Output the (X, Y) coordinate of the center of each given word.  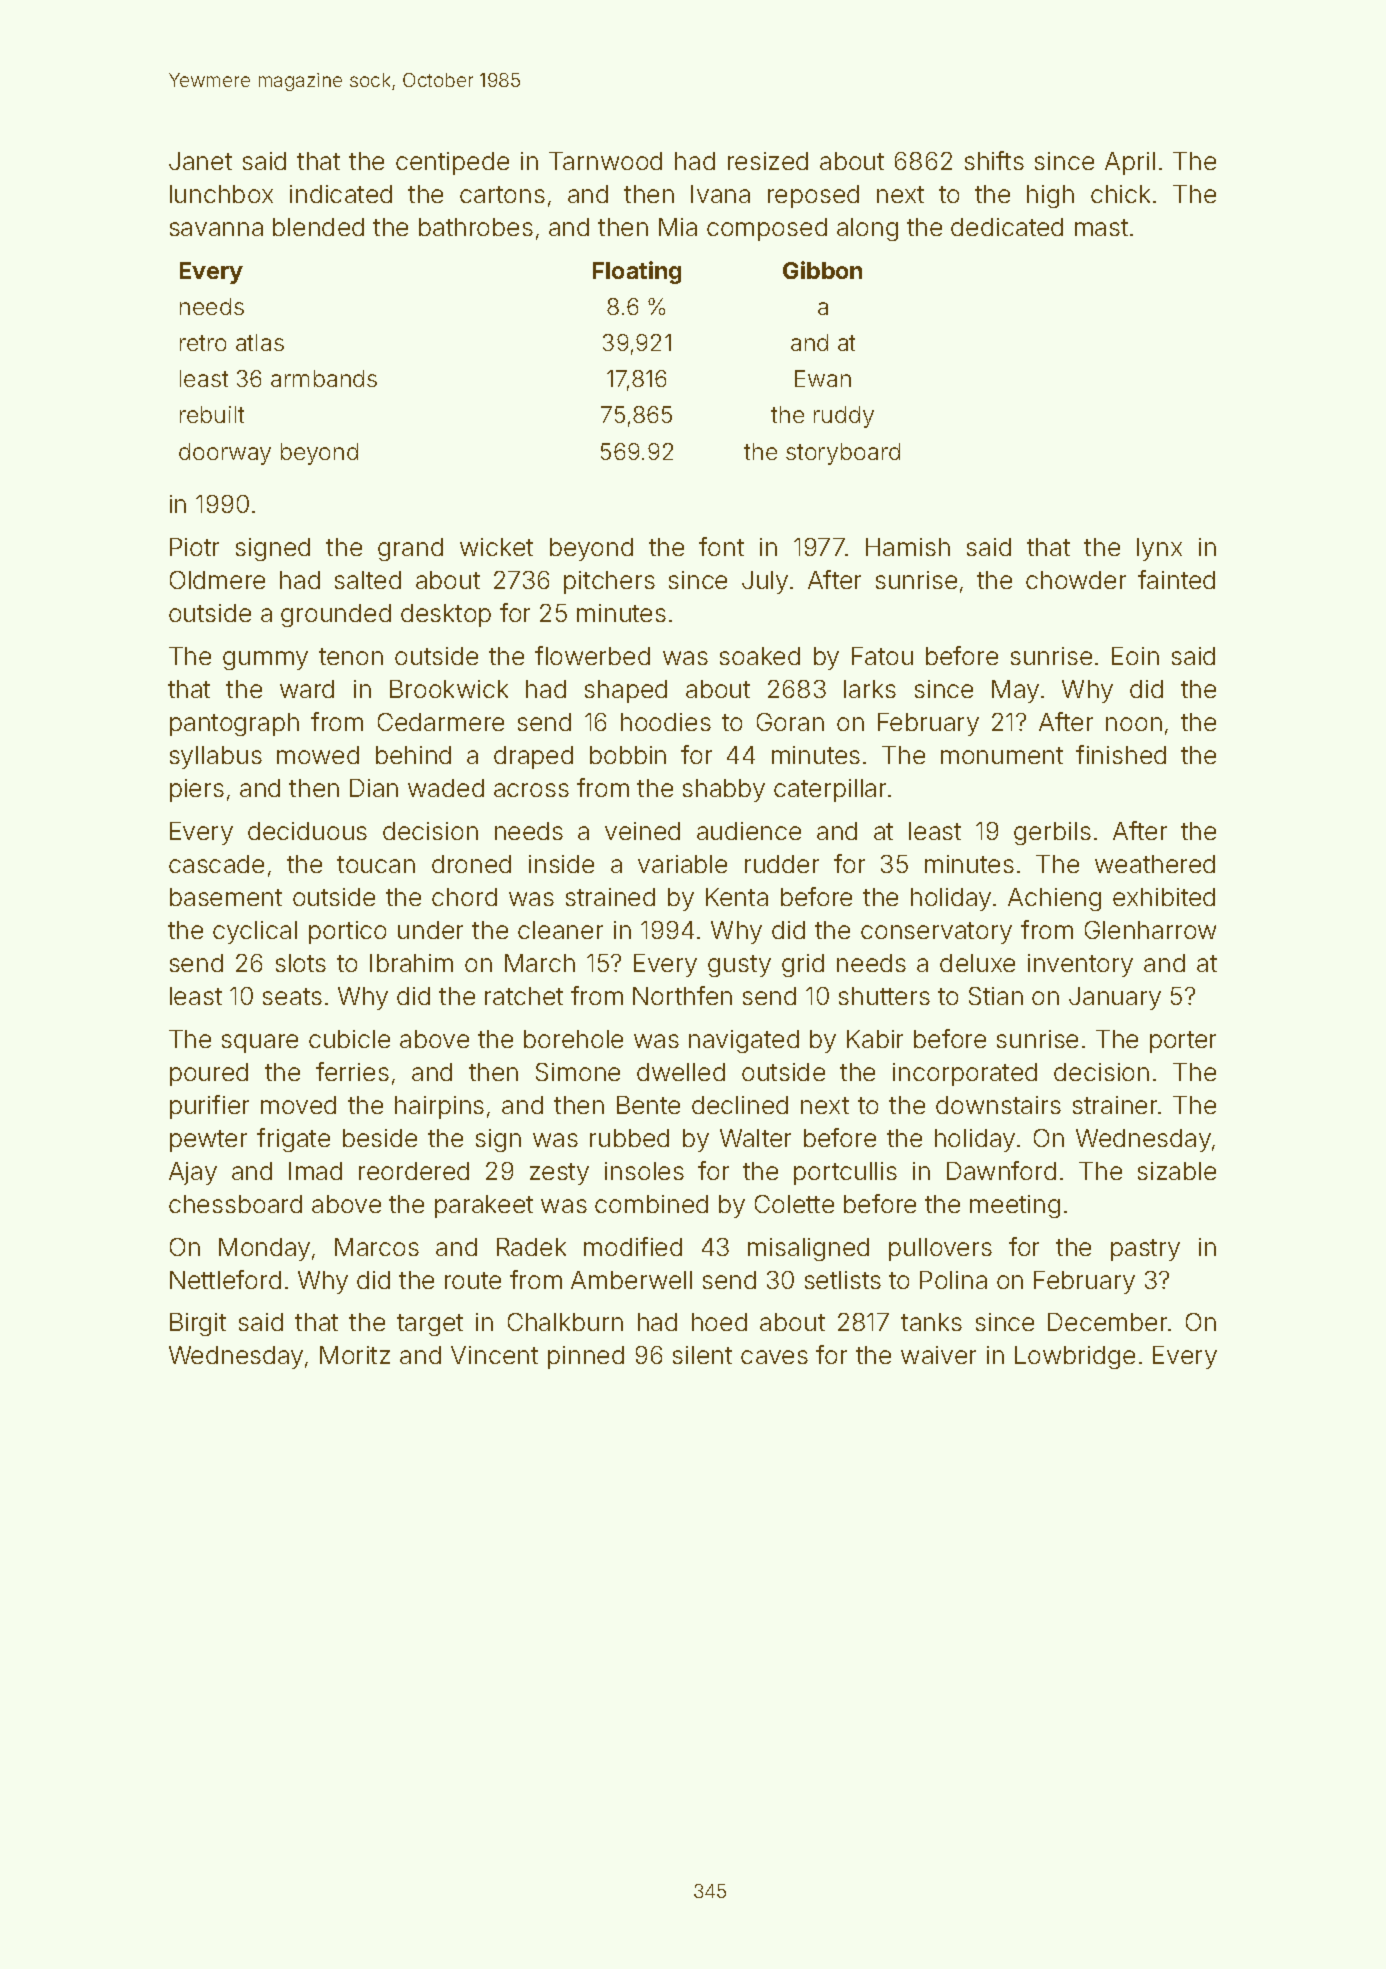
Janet (200, 161)
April (1130, 163)
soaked (760, 656)
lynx (1159, 549)
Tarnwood (605, 161)
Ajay (193, 1173)
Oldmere (217, 580)
